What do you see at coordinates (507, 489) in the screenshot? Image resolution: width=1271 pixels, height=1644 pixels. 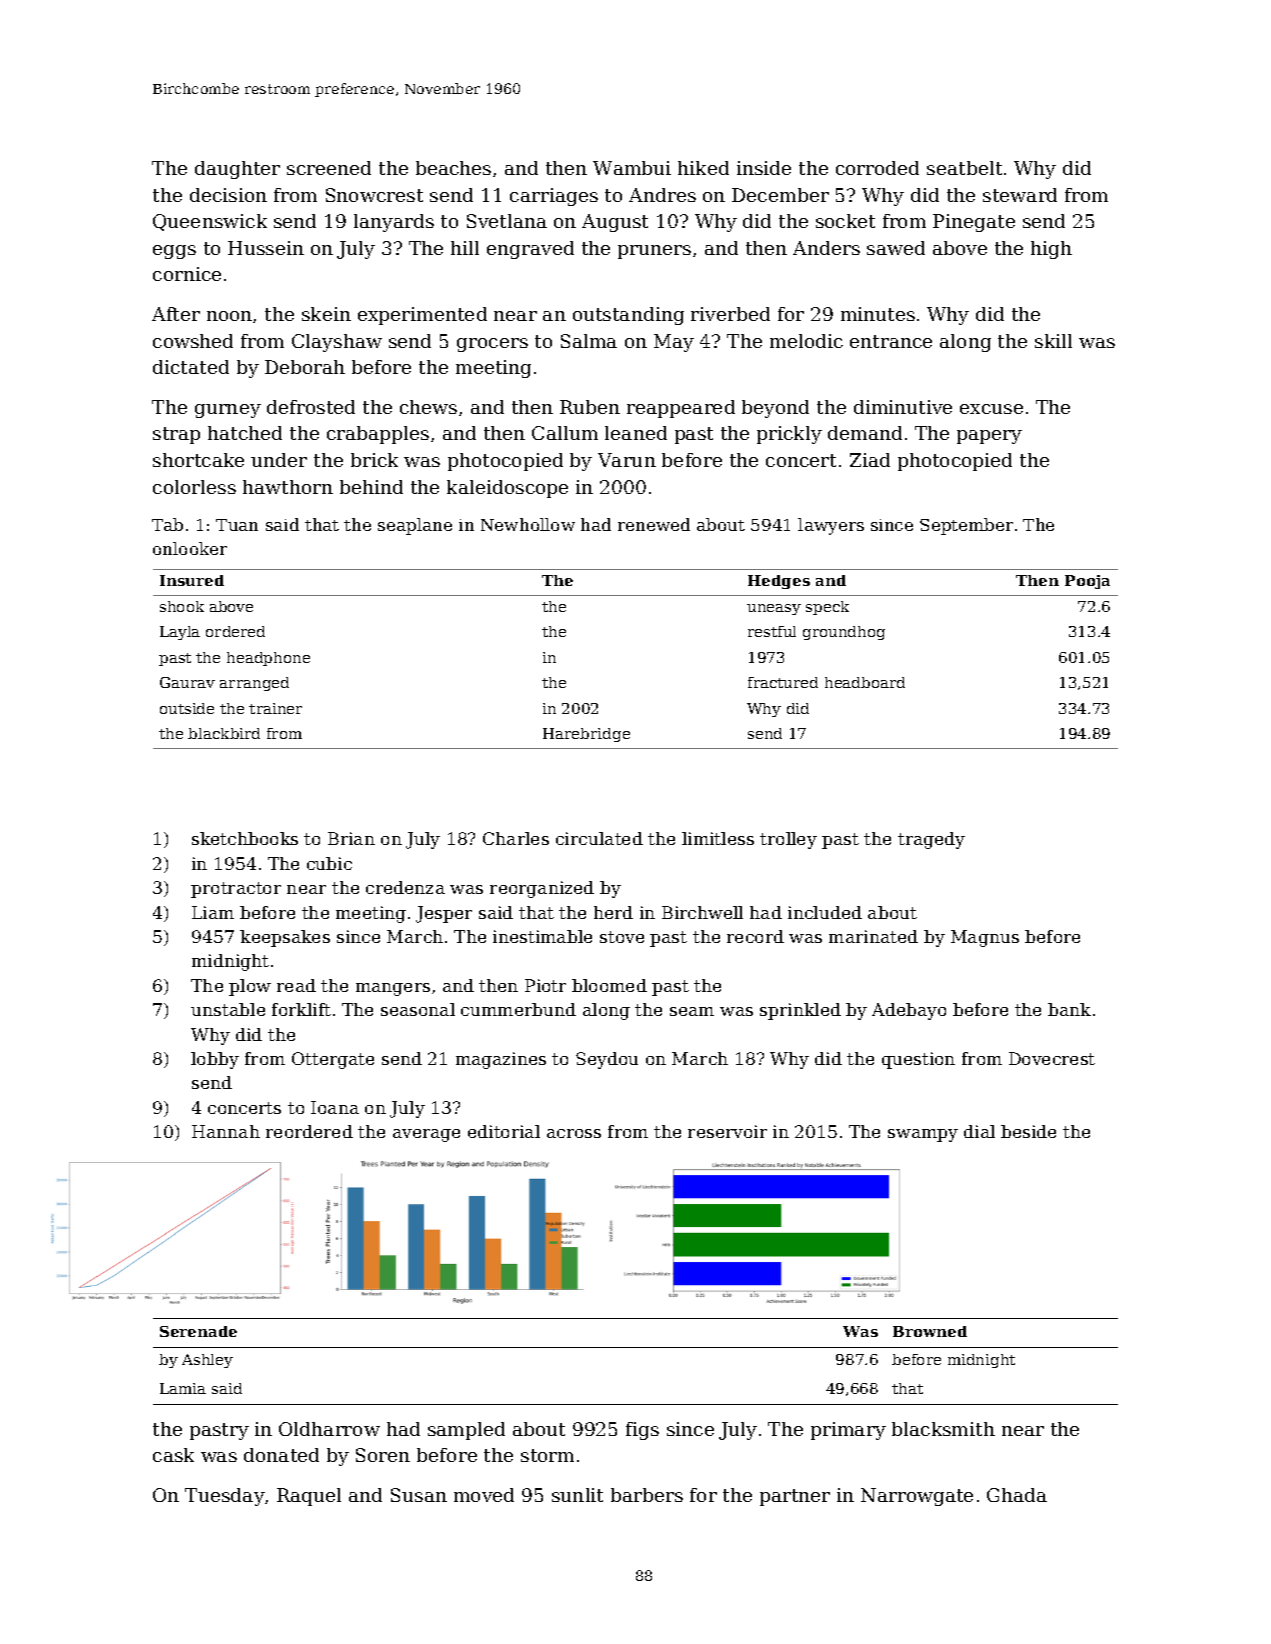 I see `kaleidoscope` at bounding box center [507, 489].
